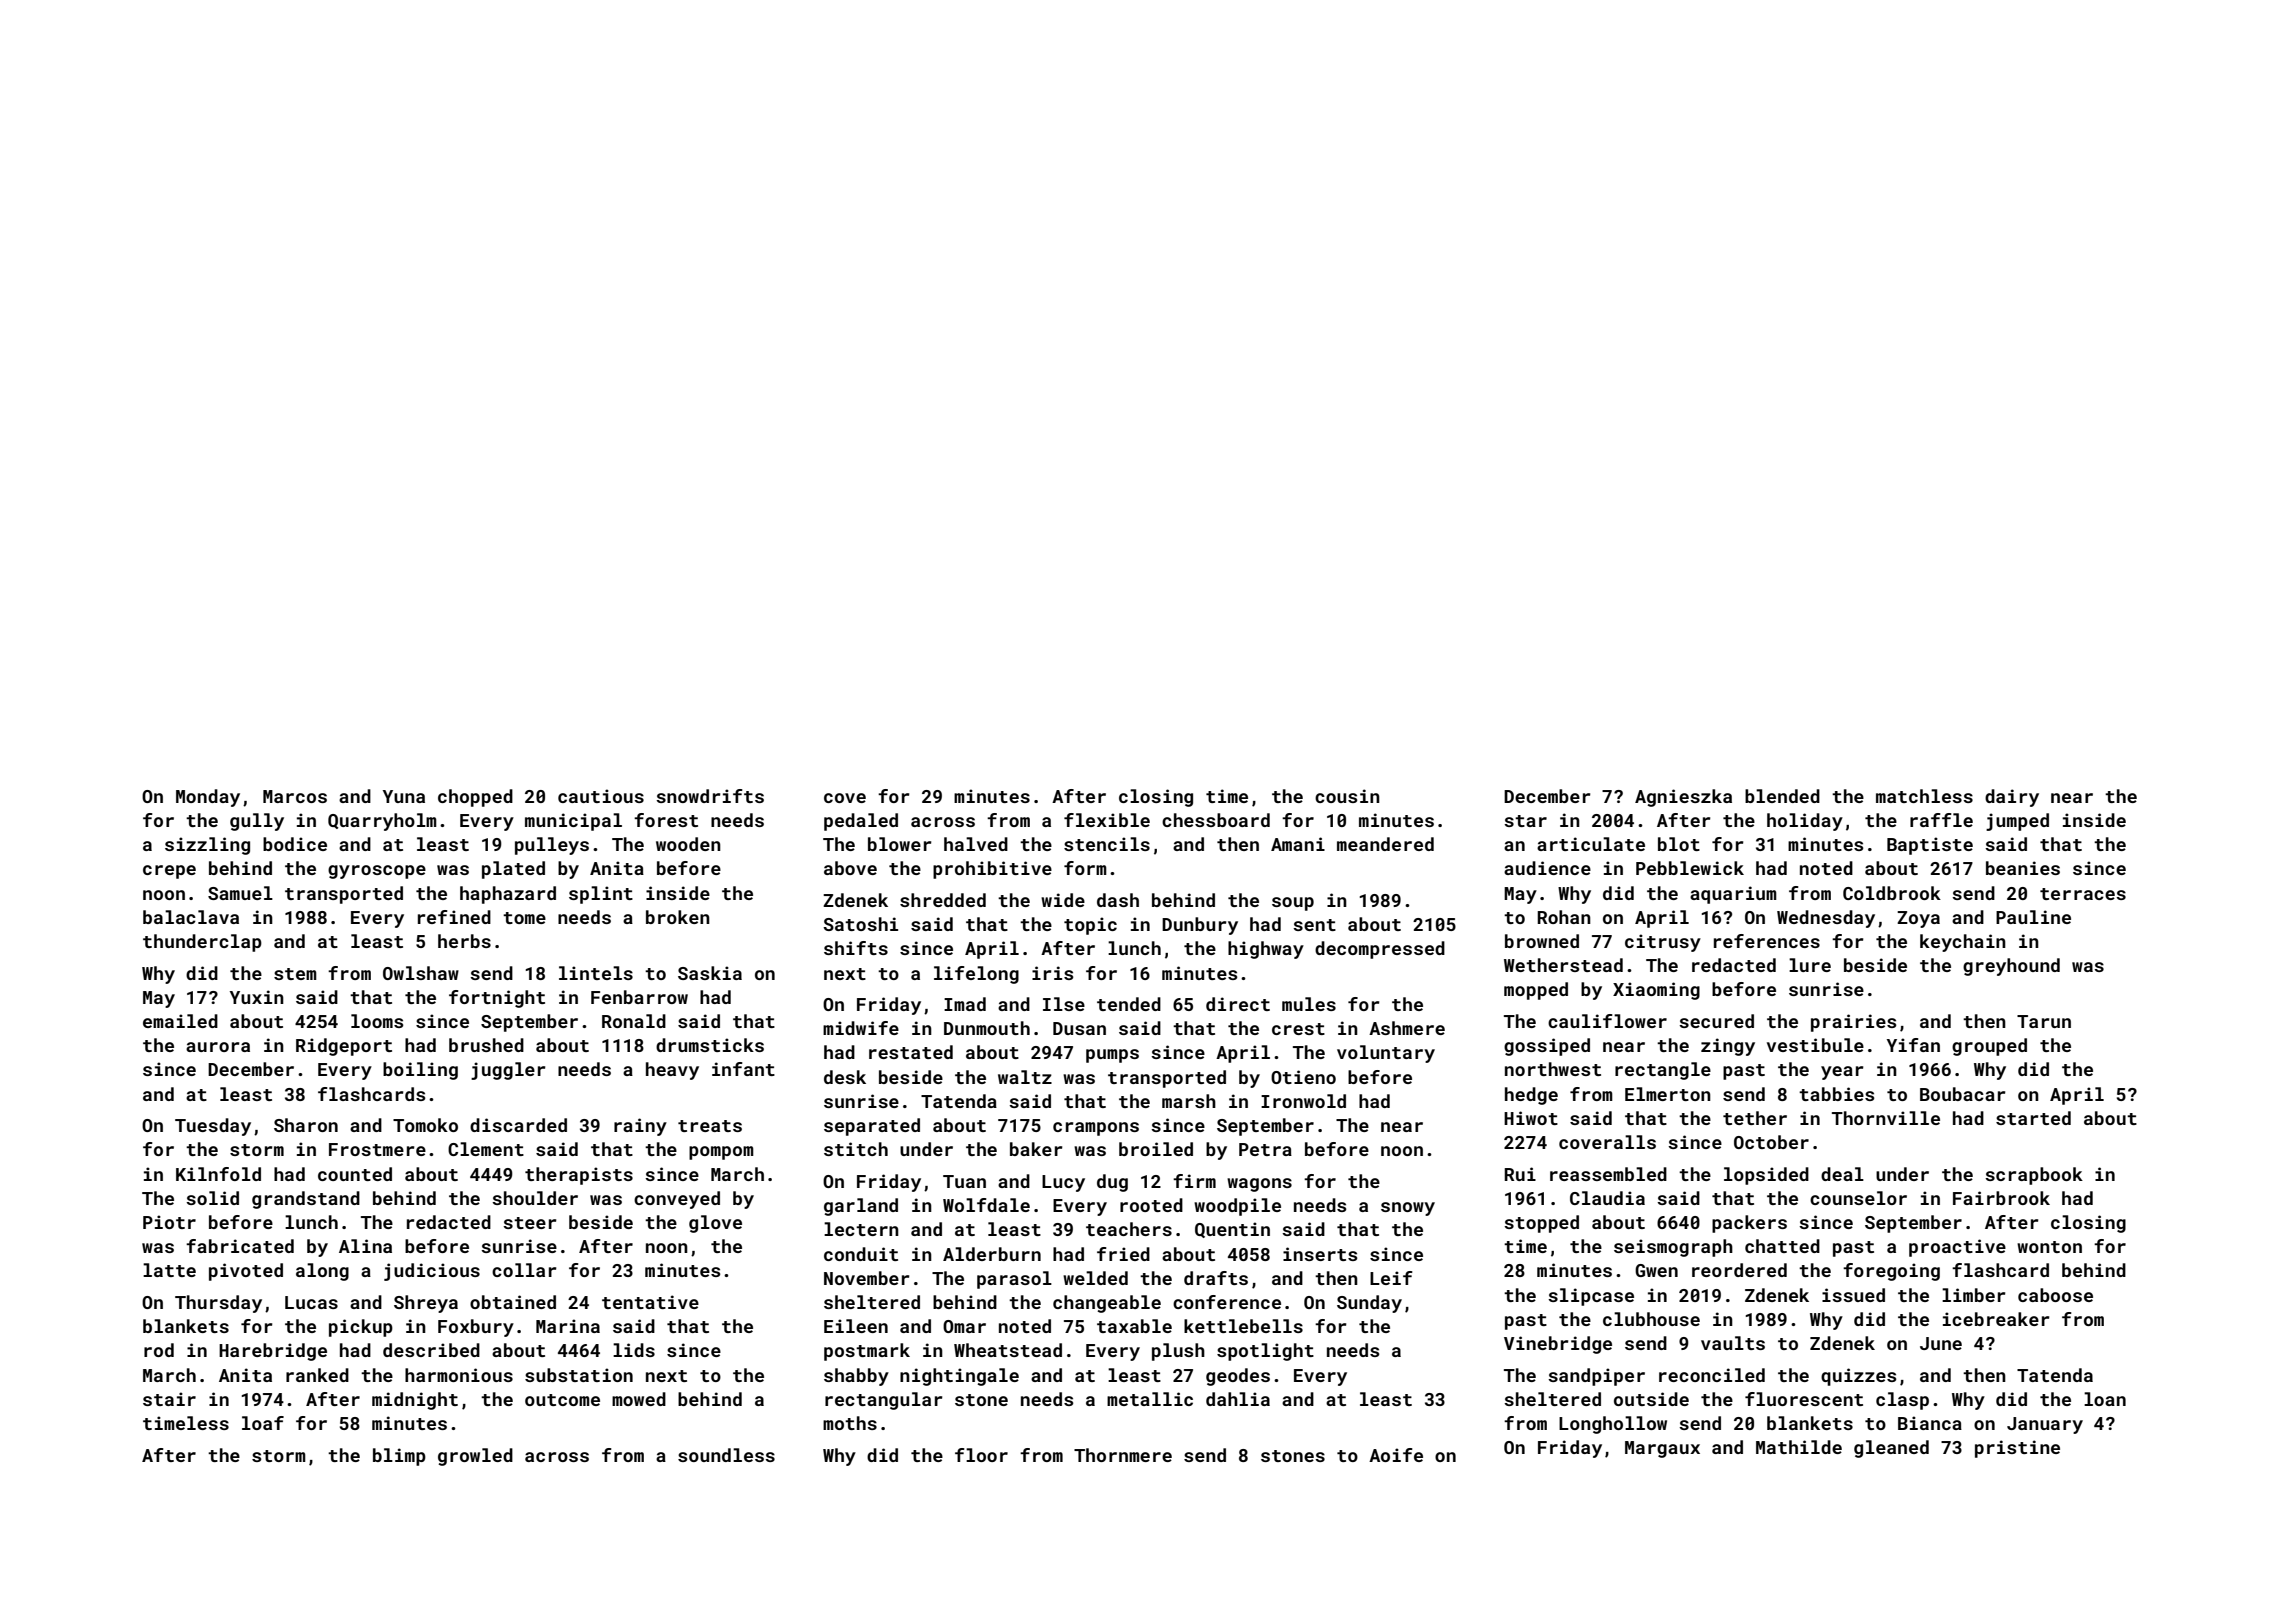 Image resolution: width=2282 pixels, height=1614 pixels. What do you see at coordinates (365, 1246) in the screenshot?
I see `Alina` at bounding box center [365, 1246].
